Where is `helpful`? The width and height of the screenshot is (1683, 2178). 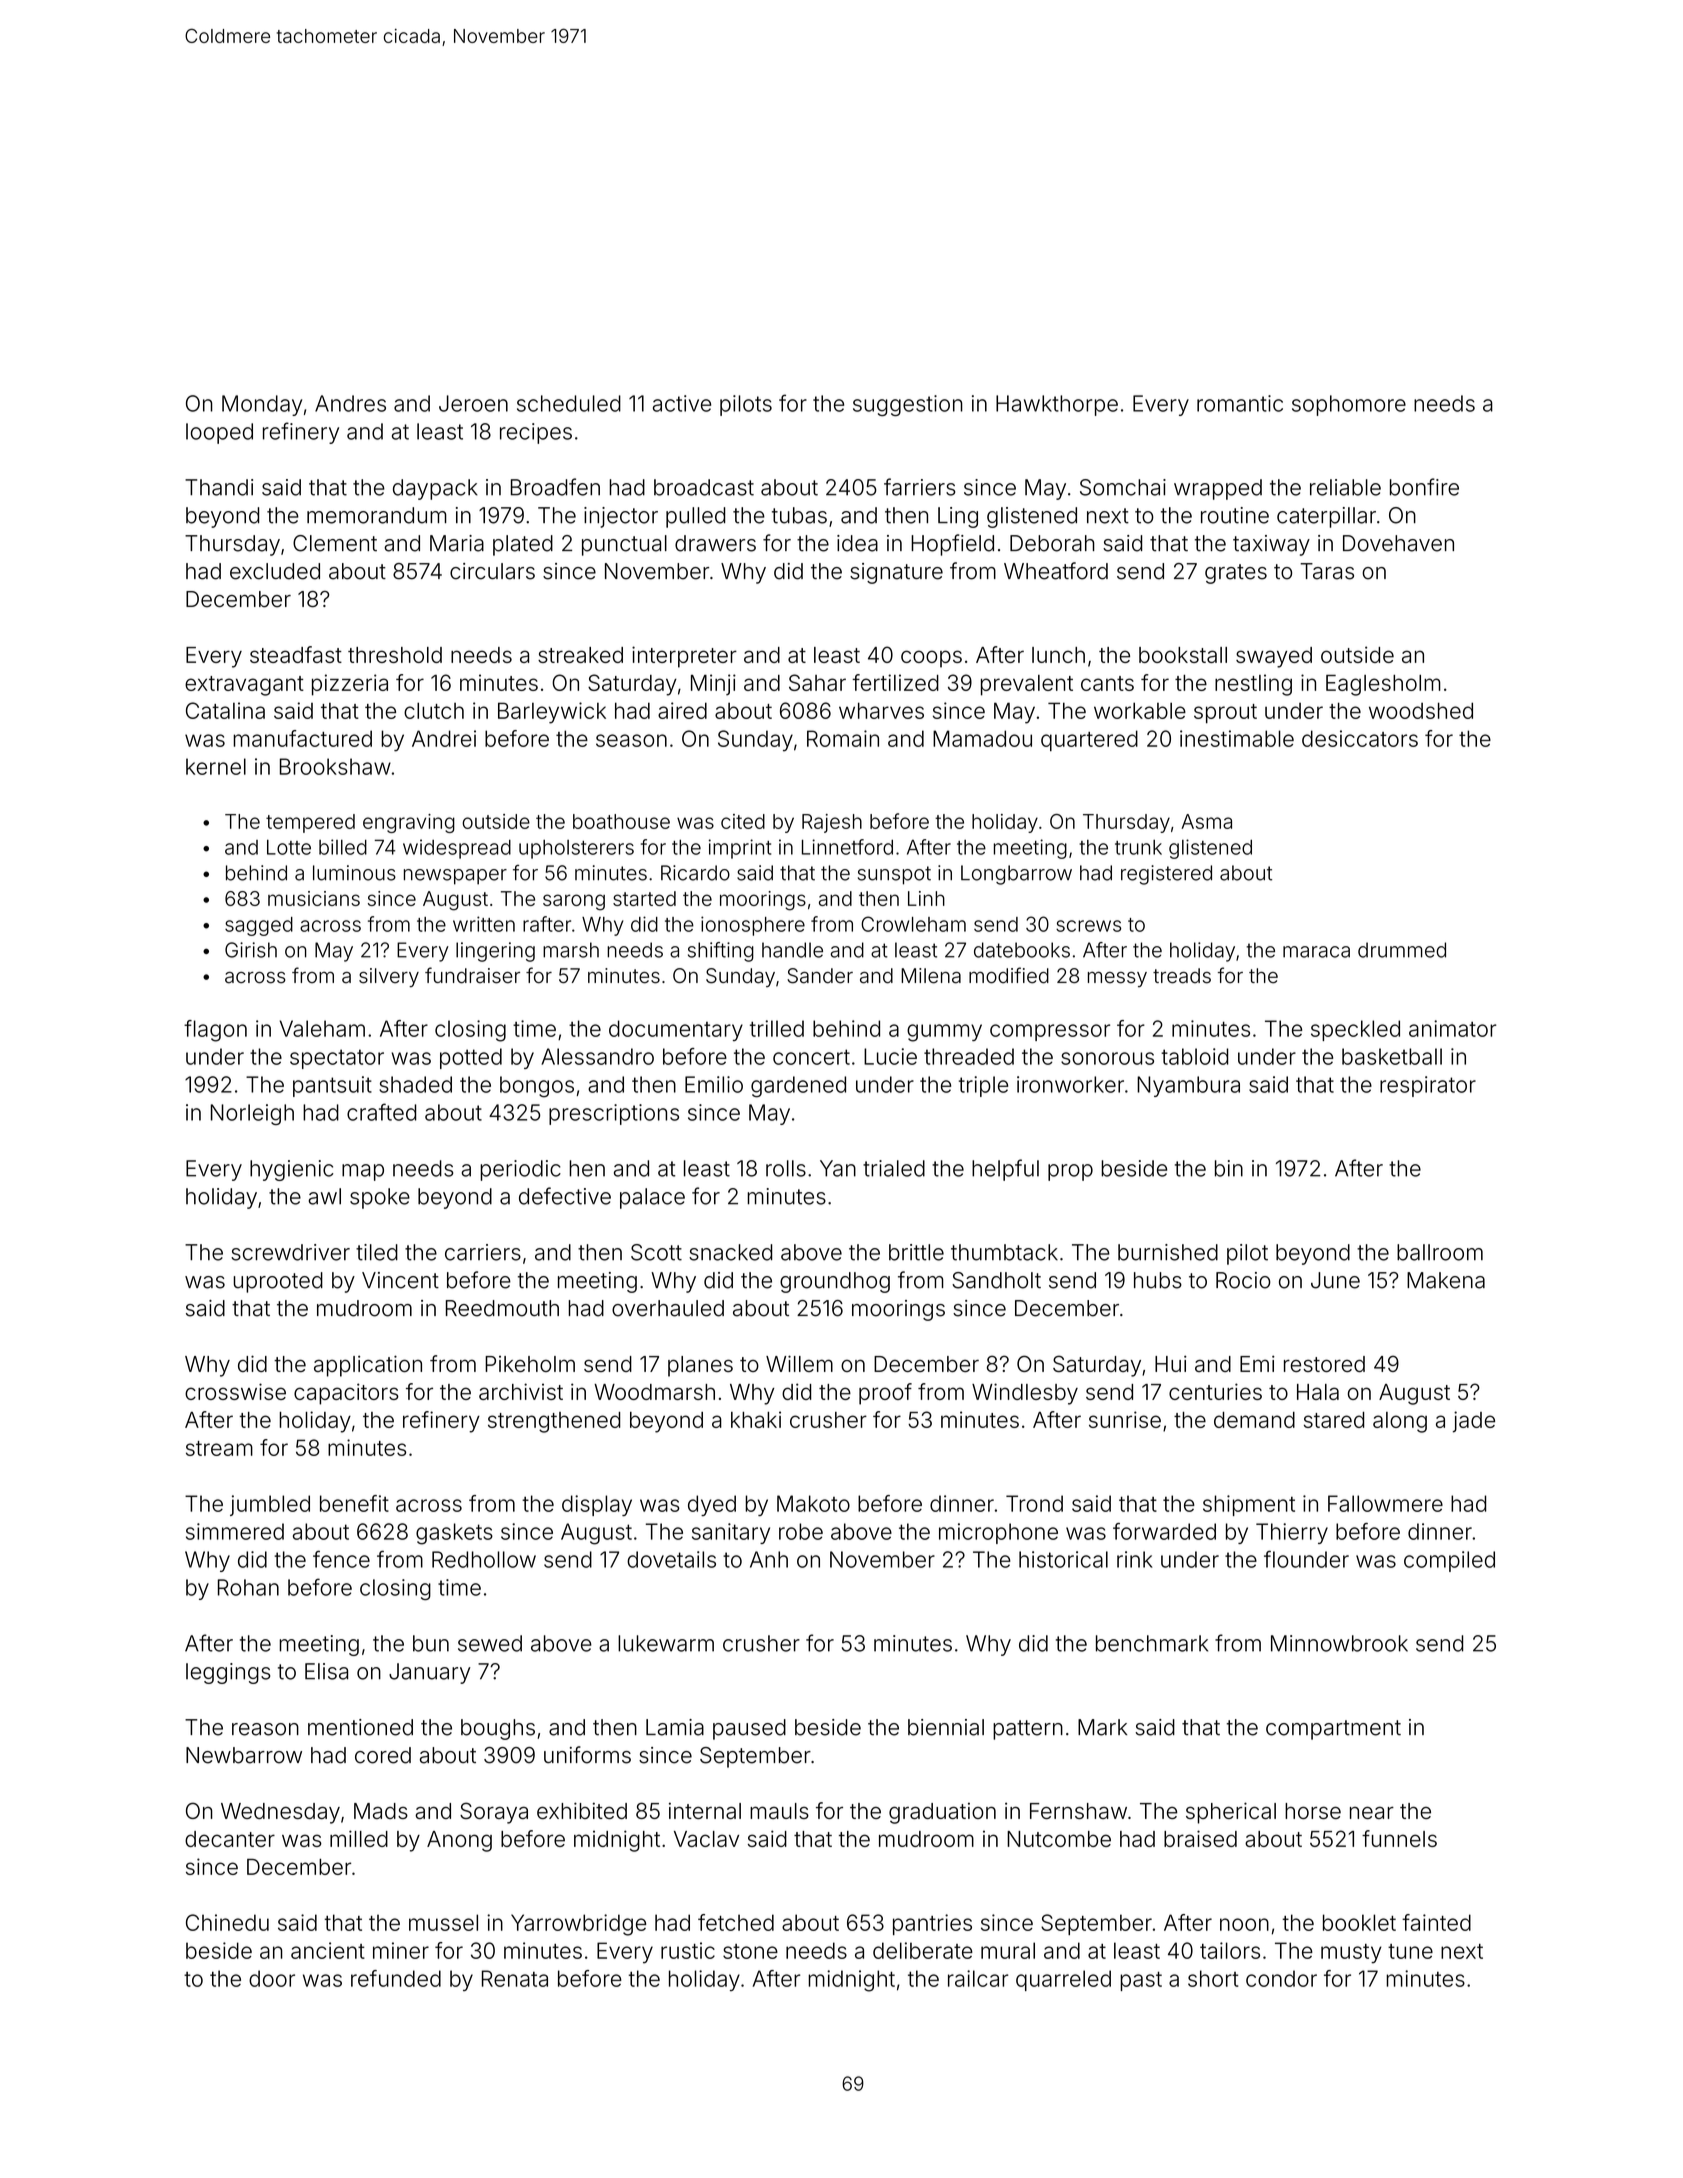 helpful is located at coordinates (1005, 1170).
